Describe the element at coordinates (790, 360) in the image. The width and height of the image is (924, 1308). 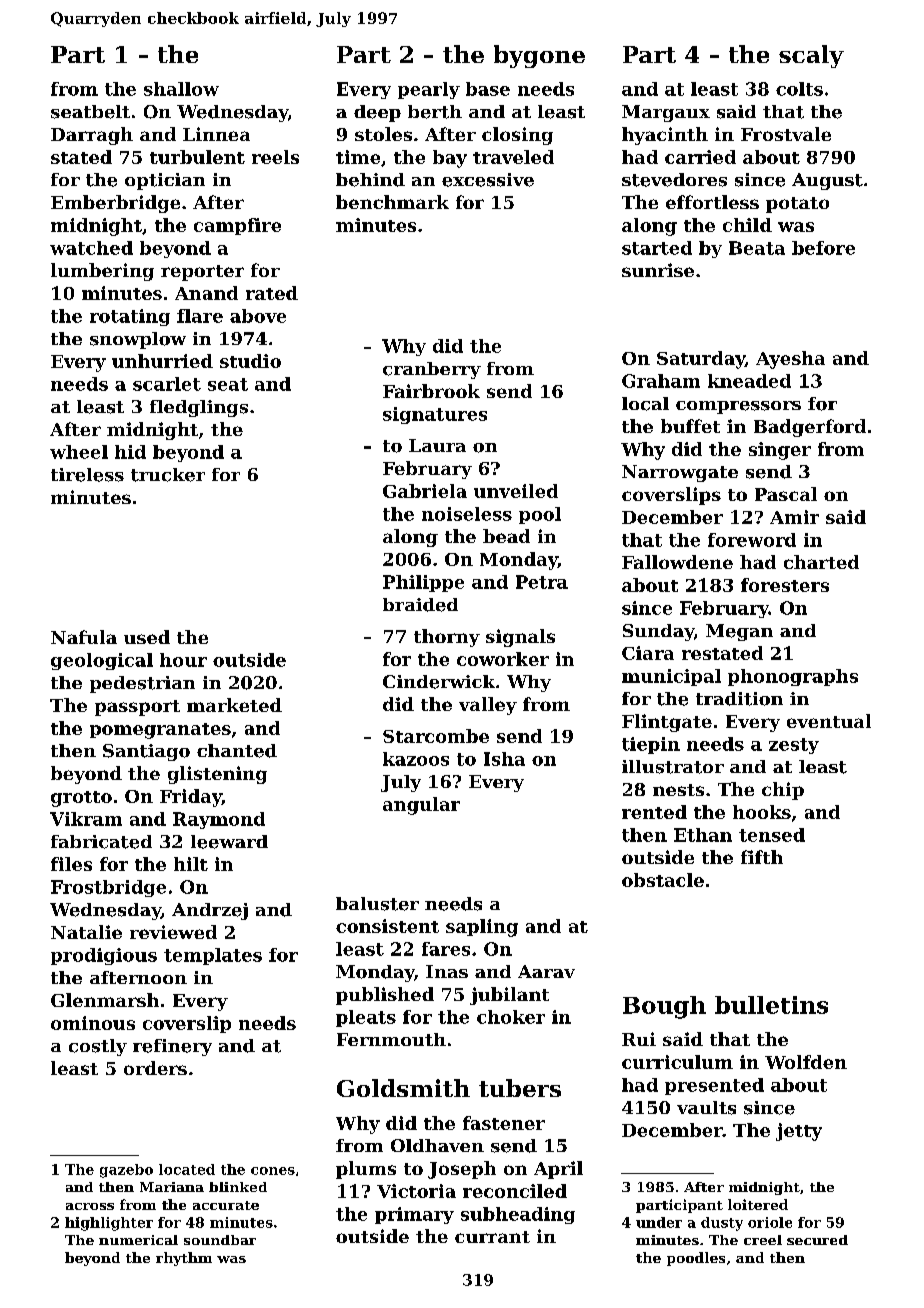
I see `Ayesha` at that location.
